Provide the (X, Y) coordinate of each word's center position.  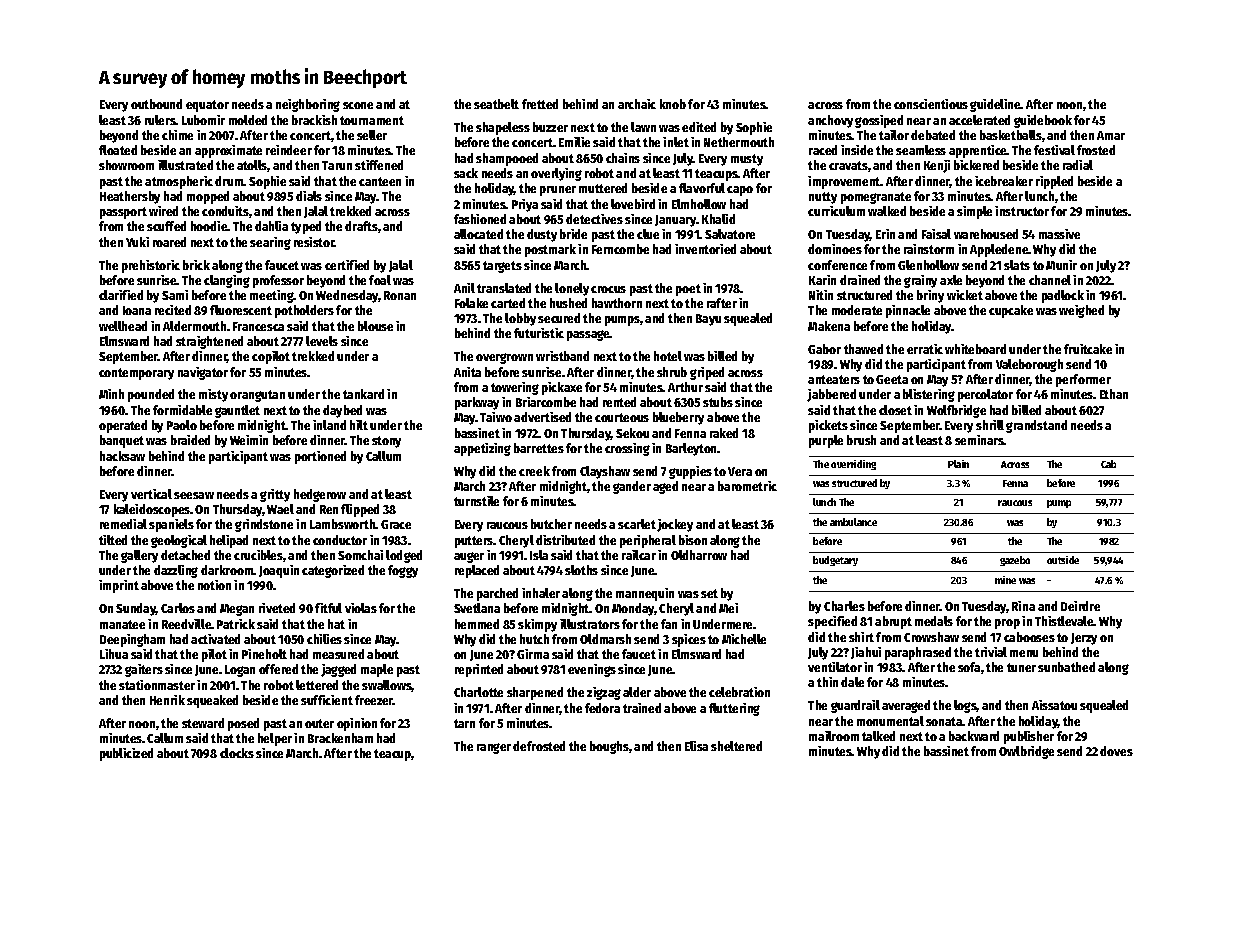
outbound (156, 104)
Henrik (167, 700)
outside (1063, 560)
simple (974, 212)
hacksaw (122, 456)
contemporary (136, 374)
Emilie (574, 142)
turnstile (476, 501)
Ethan (1114, 394)
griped (707, 373)
